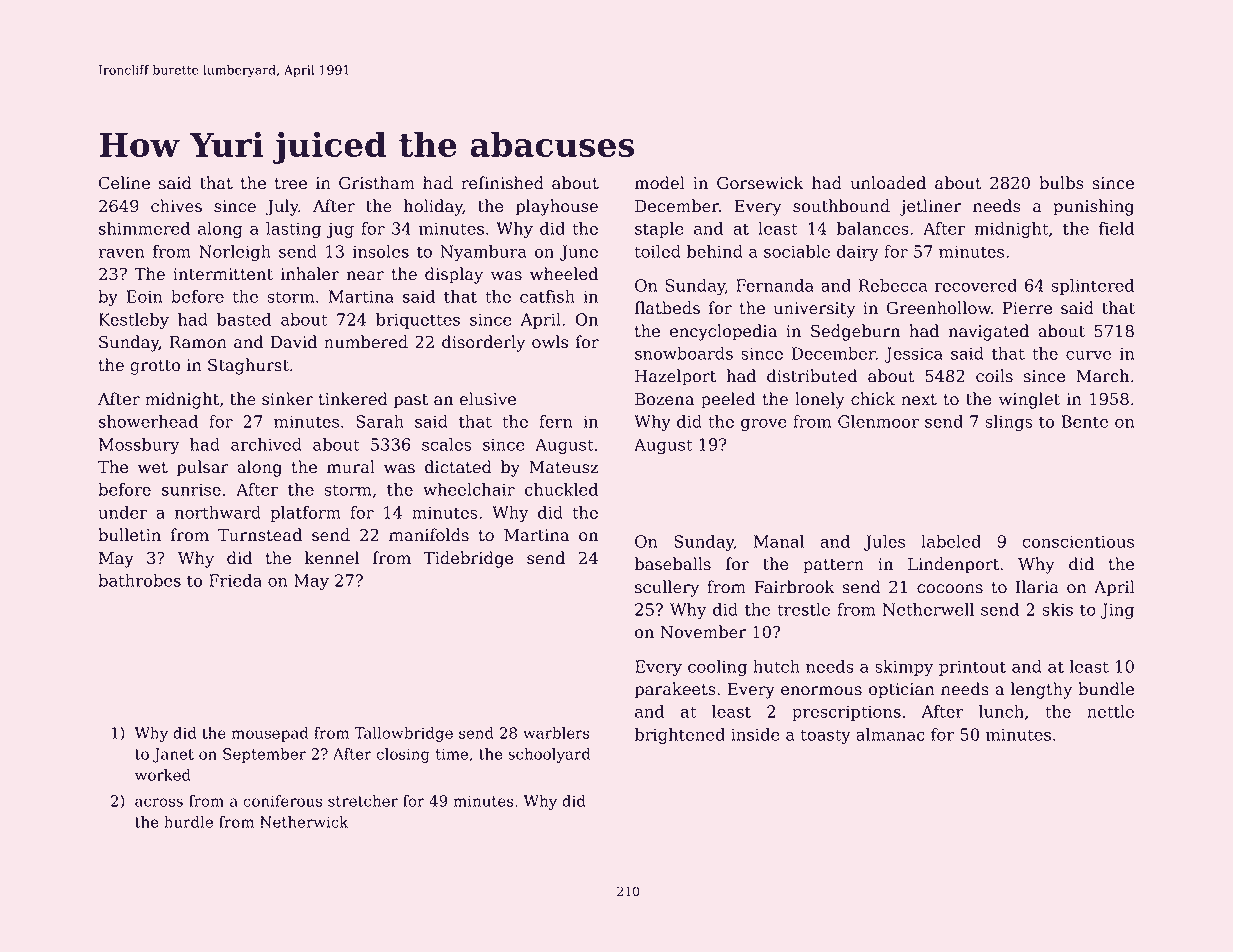 Image resolution: width=1233 pixels, height=952 pixels. I want to click on Tallowbridge, so click(403, 734).
